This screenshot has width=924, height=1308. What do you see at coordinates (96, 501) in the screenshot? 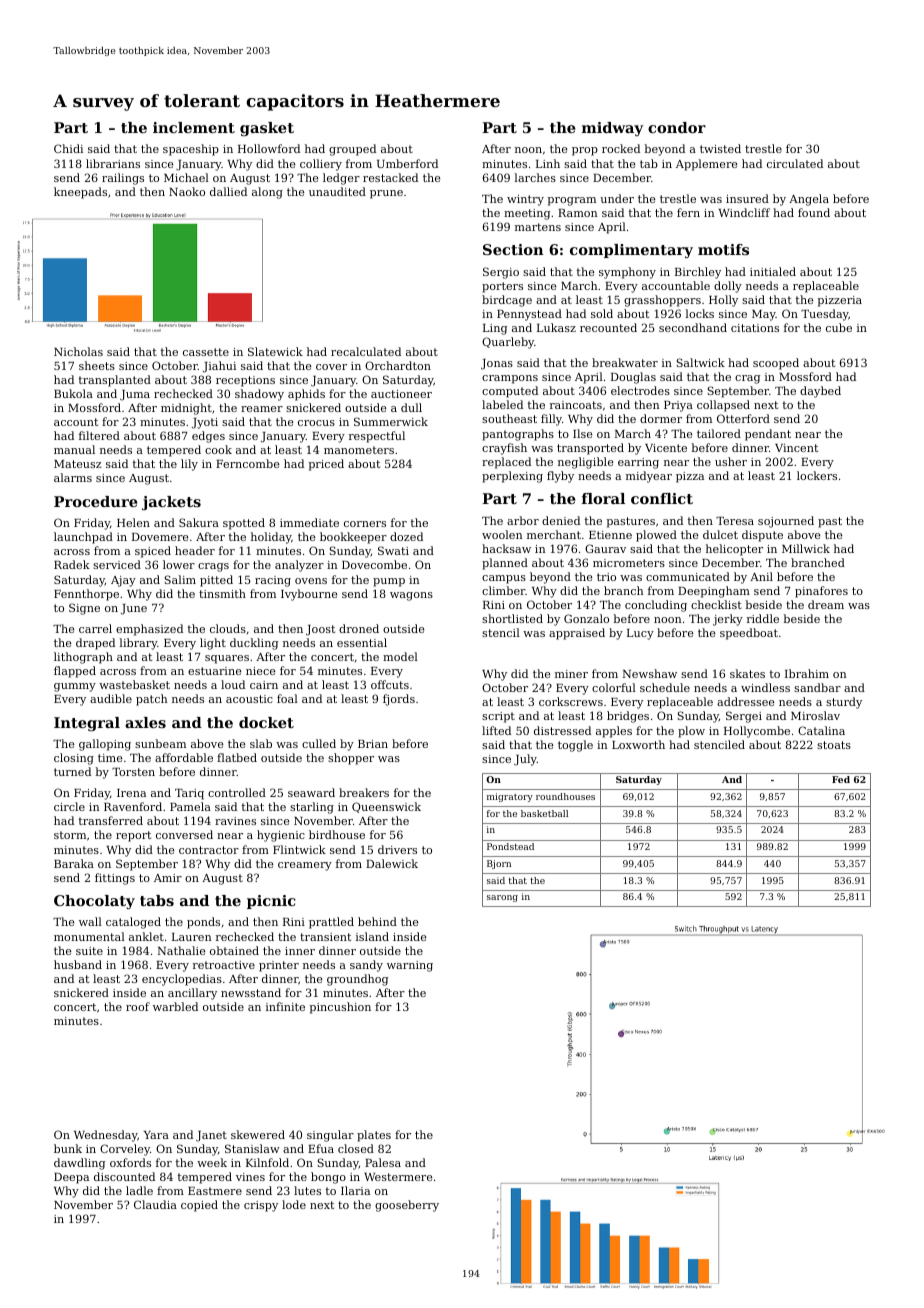
I see `Procedure` at bounding box center [96, 501].
